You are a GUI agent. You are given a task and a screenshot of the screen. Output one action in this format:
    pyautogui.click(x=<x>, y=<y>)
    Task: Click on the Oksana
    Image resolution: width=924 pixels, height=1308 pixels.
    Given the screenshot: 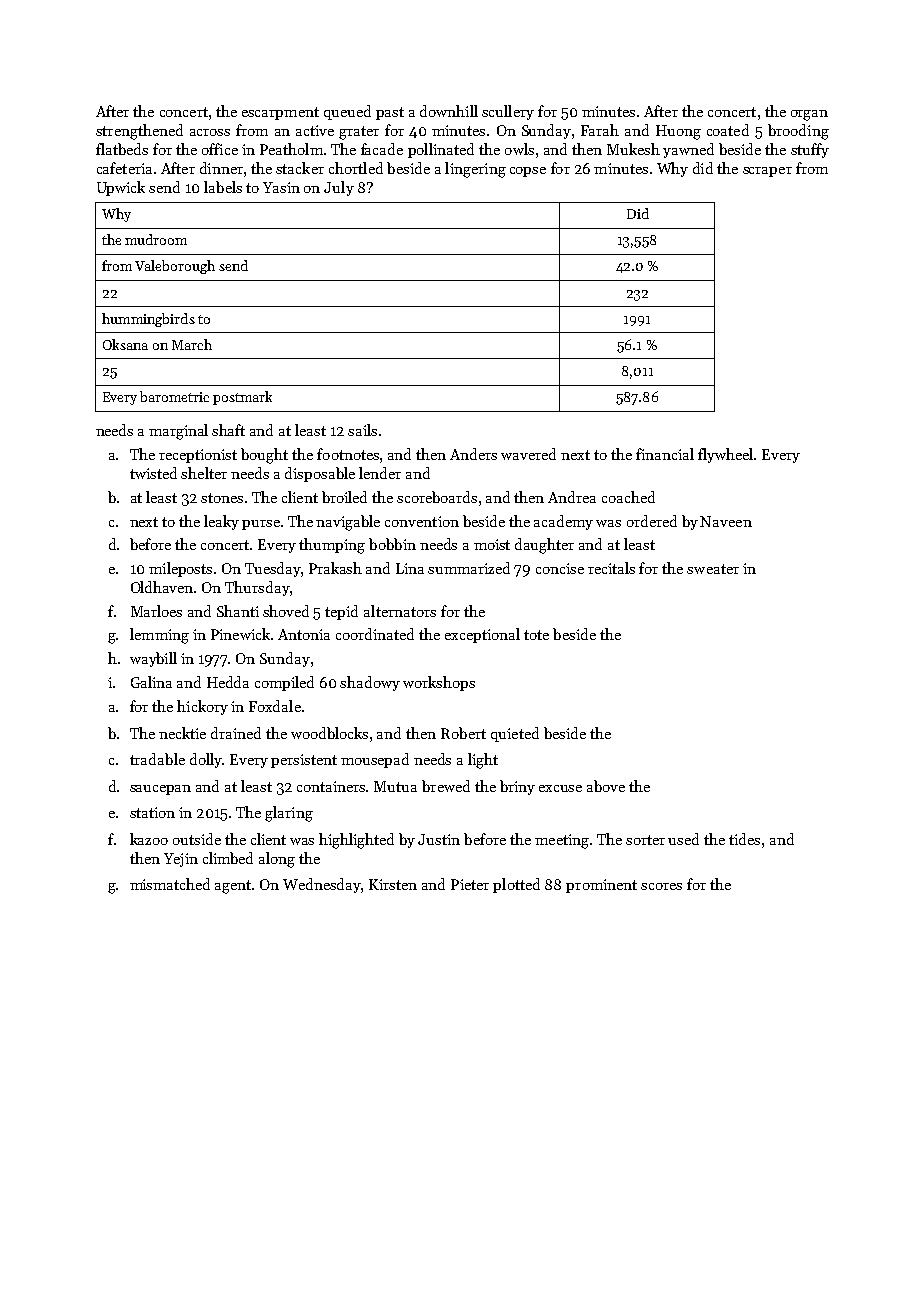 What is the action you would take?
    pyautogui.click(x=125, y=344)
